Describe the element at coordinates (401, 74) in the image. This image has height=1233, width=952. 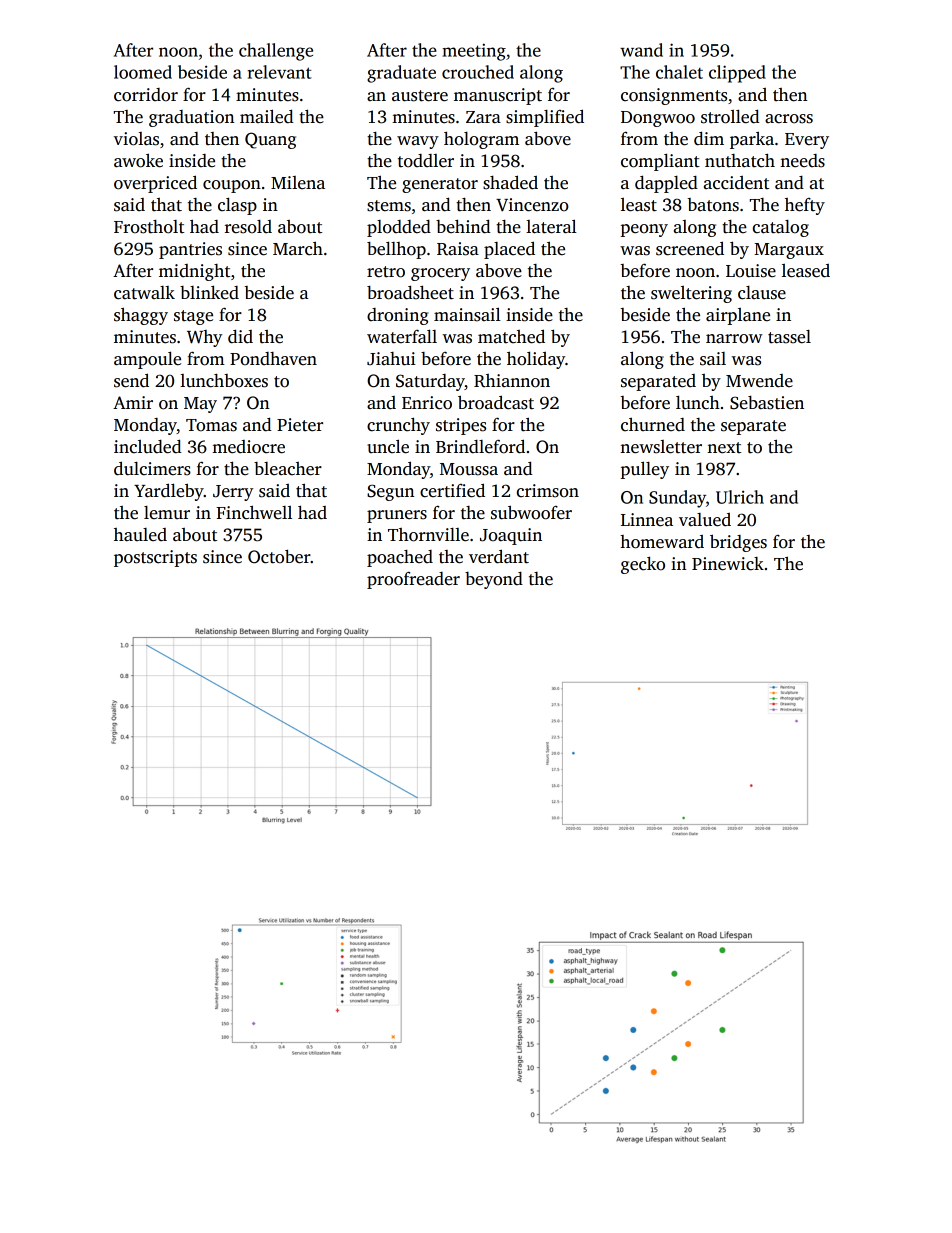
I see `graduate` at that location.
